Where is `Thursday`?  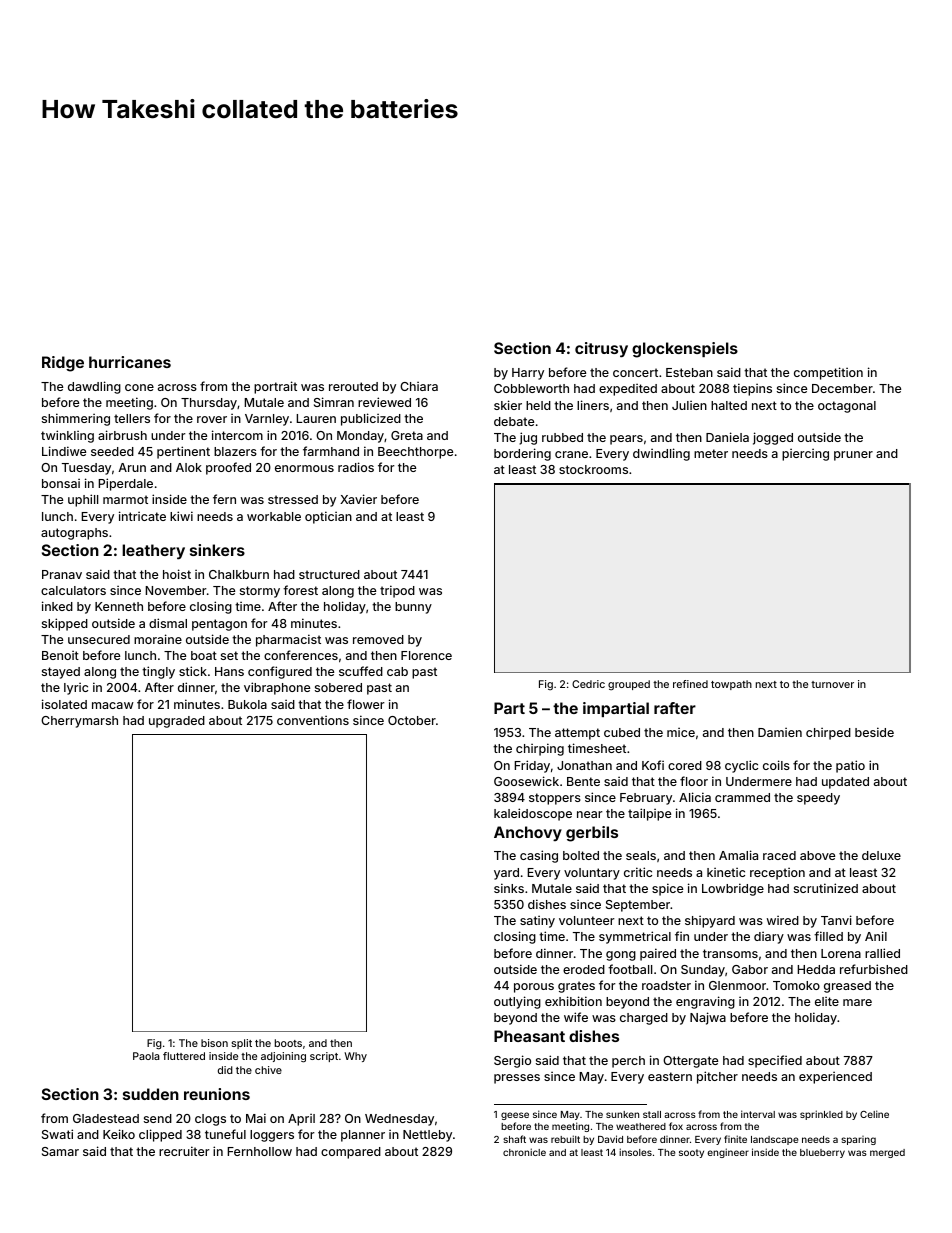
Thursday is located at coordinates (209, 404).
